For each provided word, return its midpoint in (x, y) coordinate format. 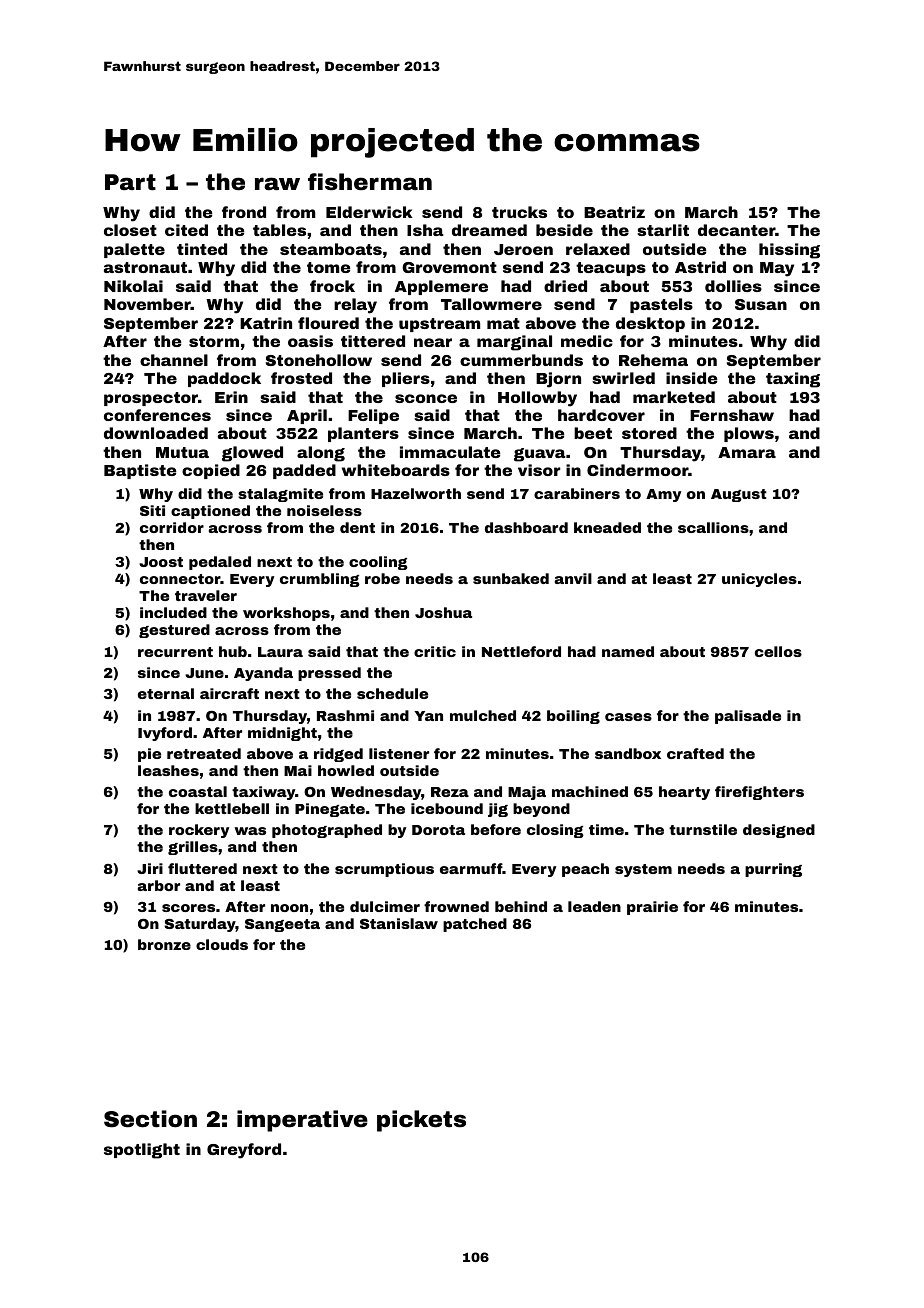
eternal (166, 693)
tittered (373, 341)
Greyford (244, 1151)
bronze (164, 944)
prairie (652, 908)
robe (382, 578)
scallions (713, 527)
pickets (421, 1121)
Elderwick (369, 212)
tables (279, 230)
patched (475, 925)
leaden (594, 906)
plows (749, 434)
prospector (151, 399)
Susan (761, 304)
